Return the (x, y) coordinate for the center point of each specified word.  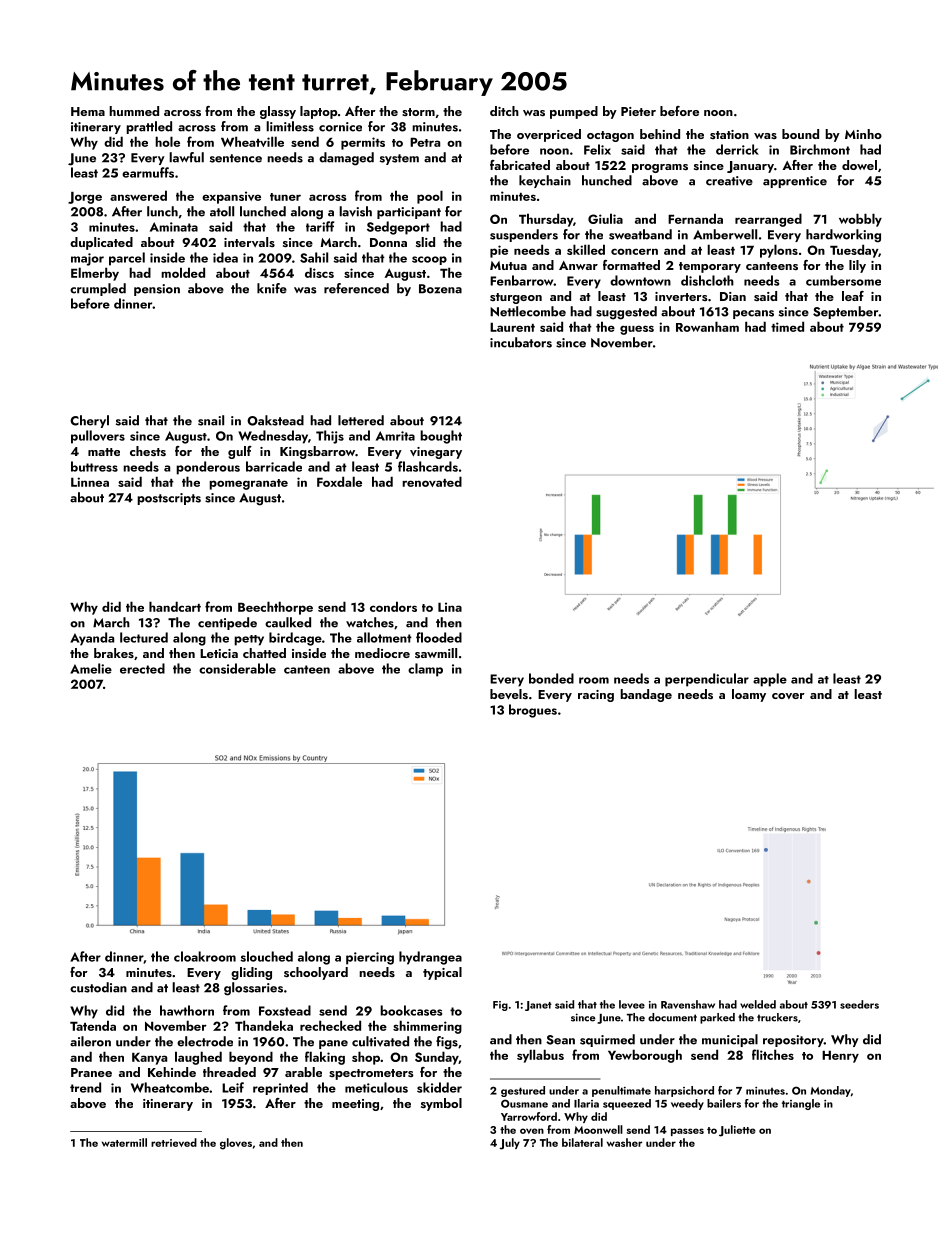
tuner (285, 197)
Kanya (149, 1059)
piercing (370, 958)
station (729, 134)
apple (770, 680)
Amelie (91, 668)
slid (425, 242)
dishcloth (707, 280)
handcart (175, 606)
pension (157, 290)
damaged (346, 159)
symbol (441, 1104)
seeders (859, 1004)
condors (393, 606)
